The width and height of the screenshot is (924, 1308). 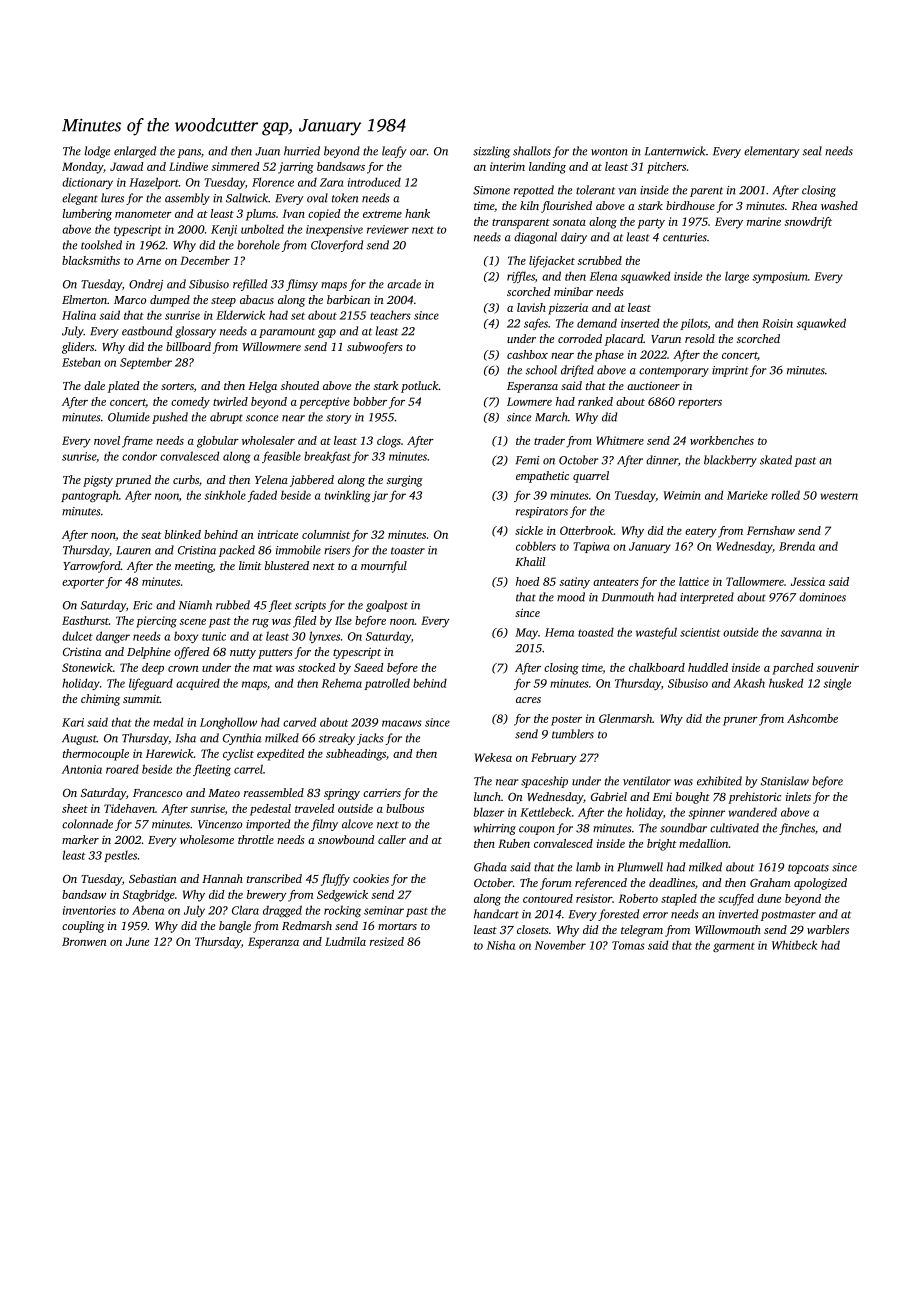 I want to click on springy, so click(x=342, y=794).
